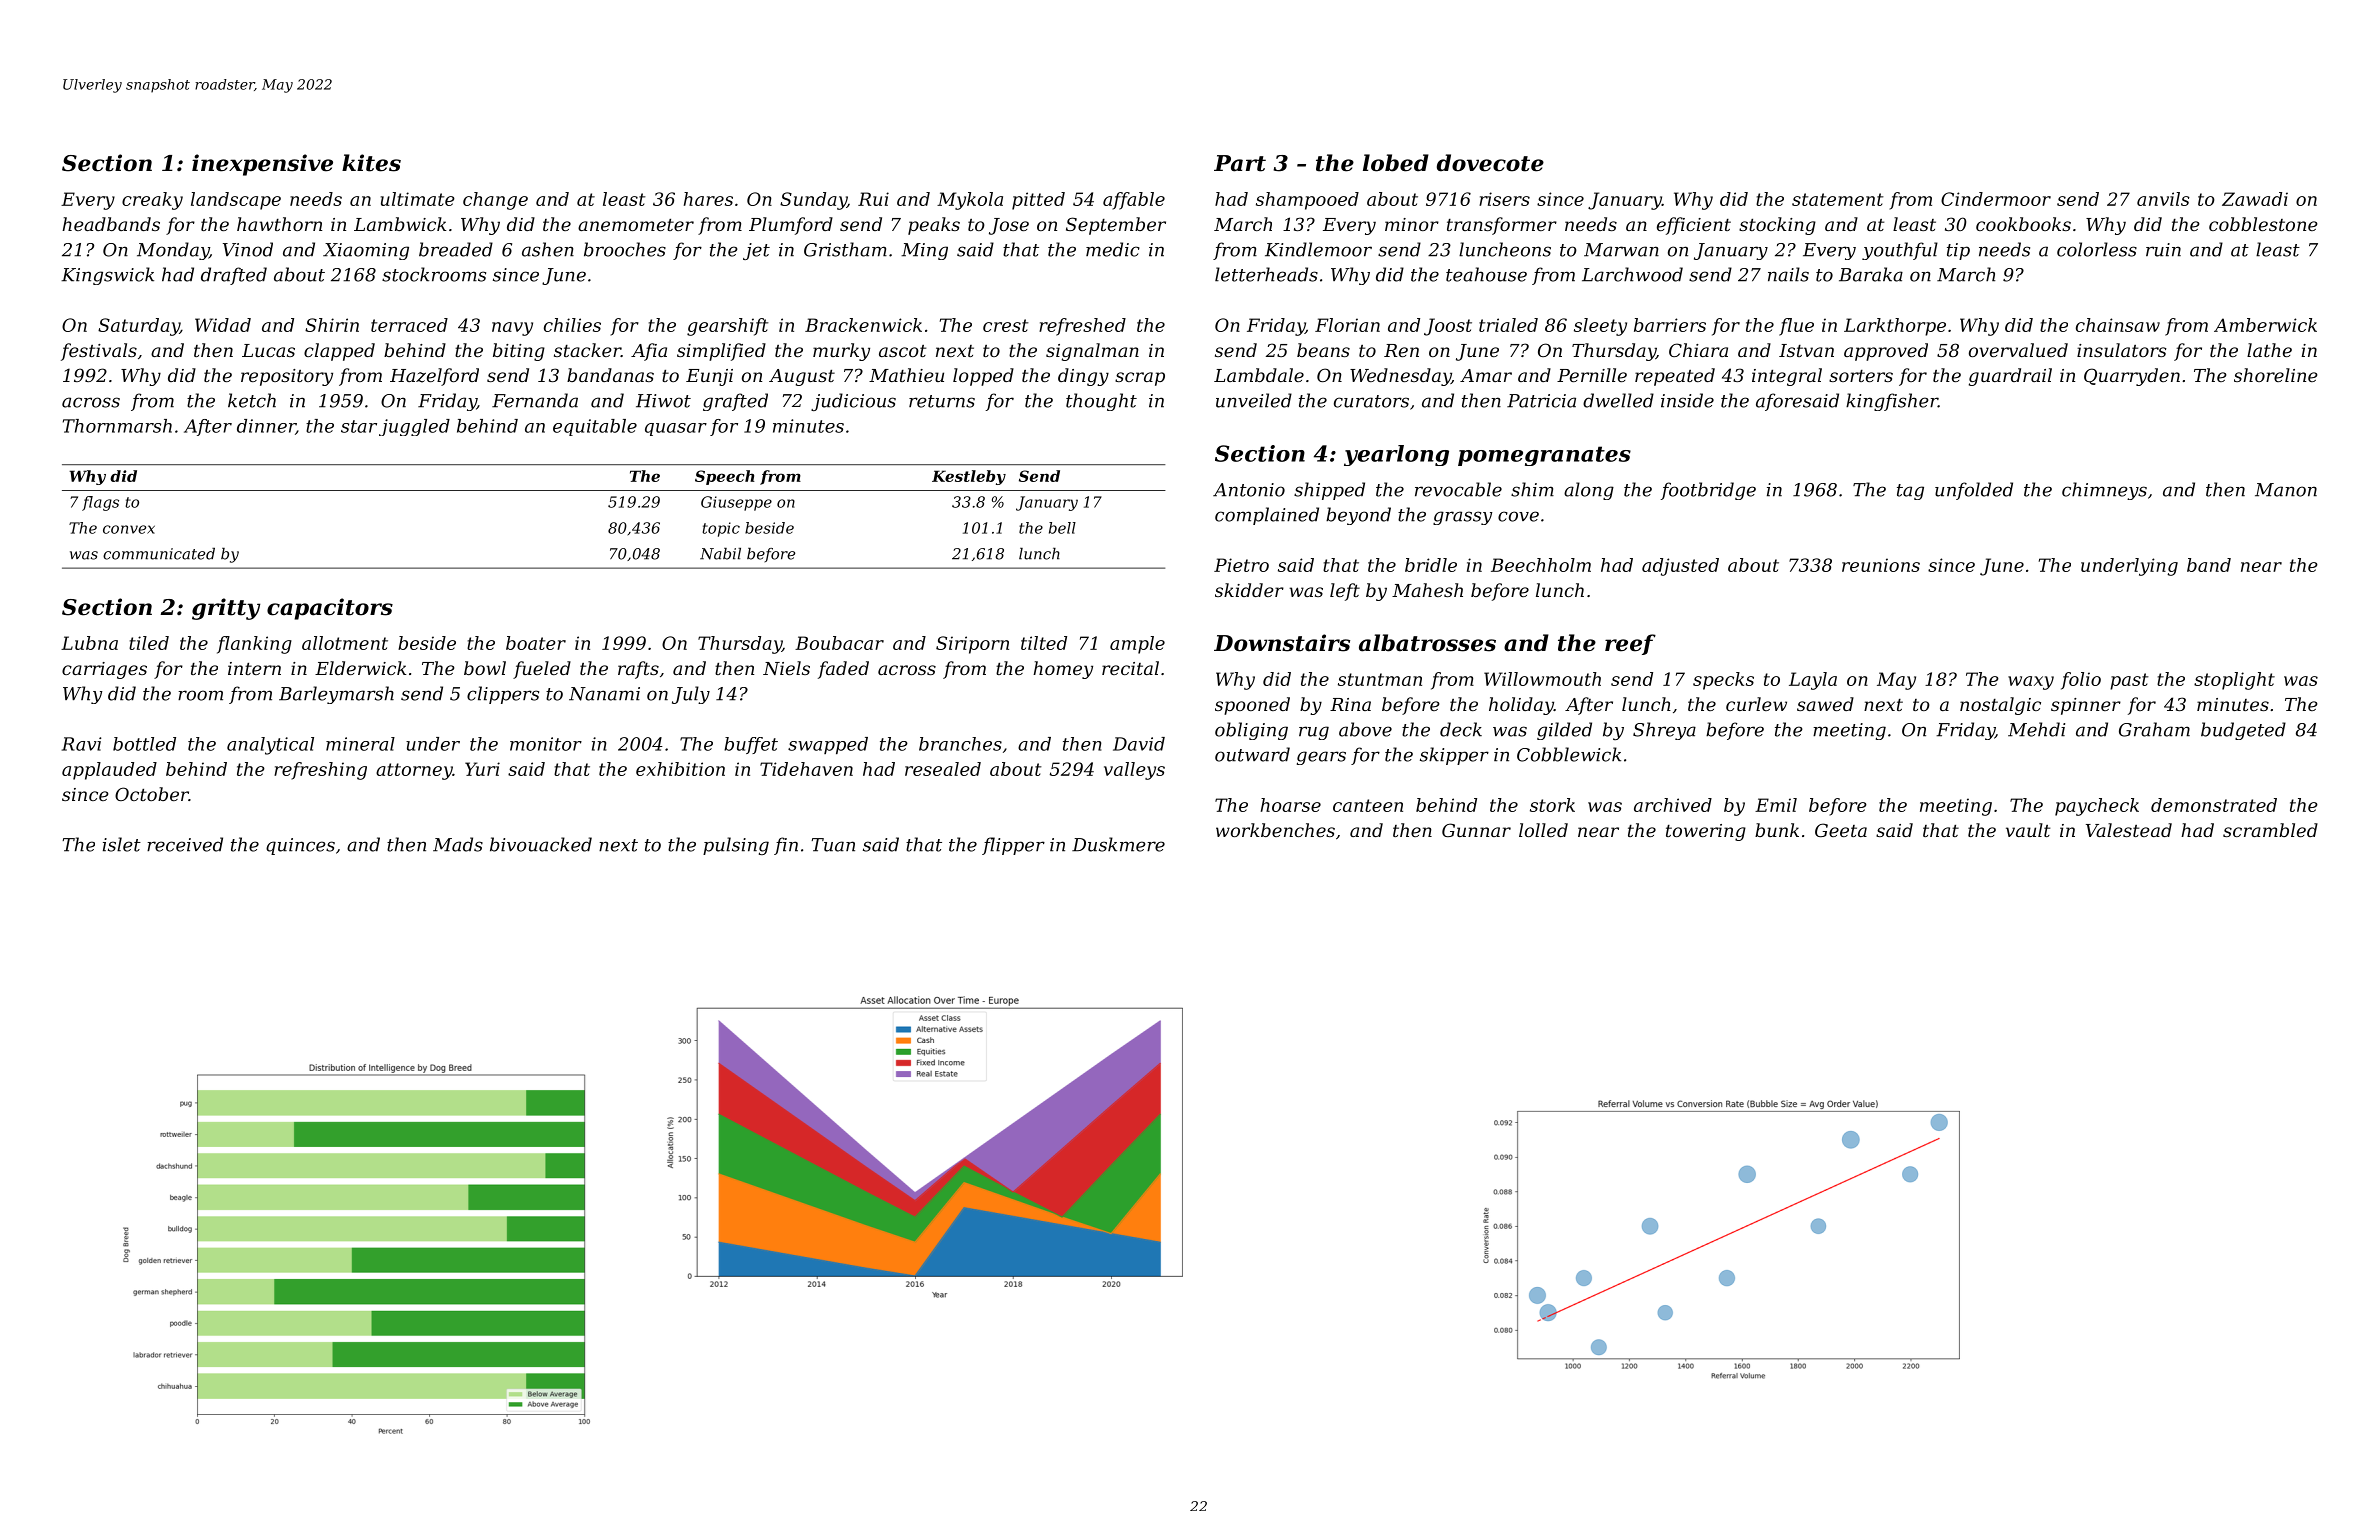 Image resolution: width=2380 pixels, height=1540 pixels. I want to click on risers, so click(1504, 199).
